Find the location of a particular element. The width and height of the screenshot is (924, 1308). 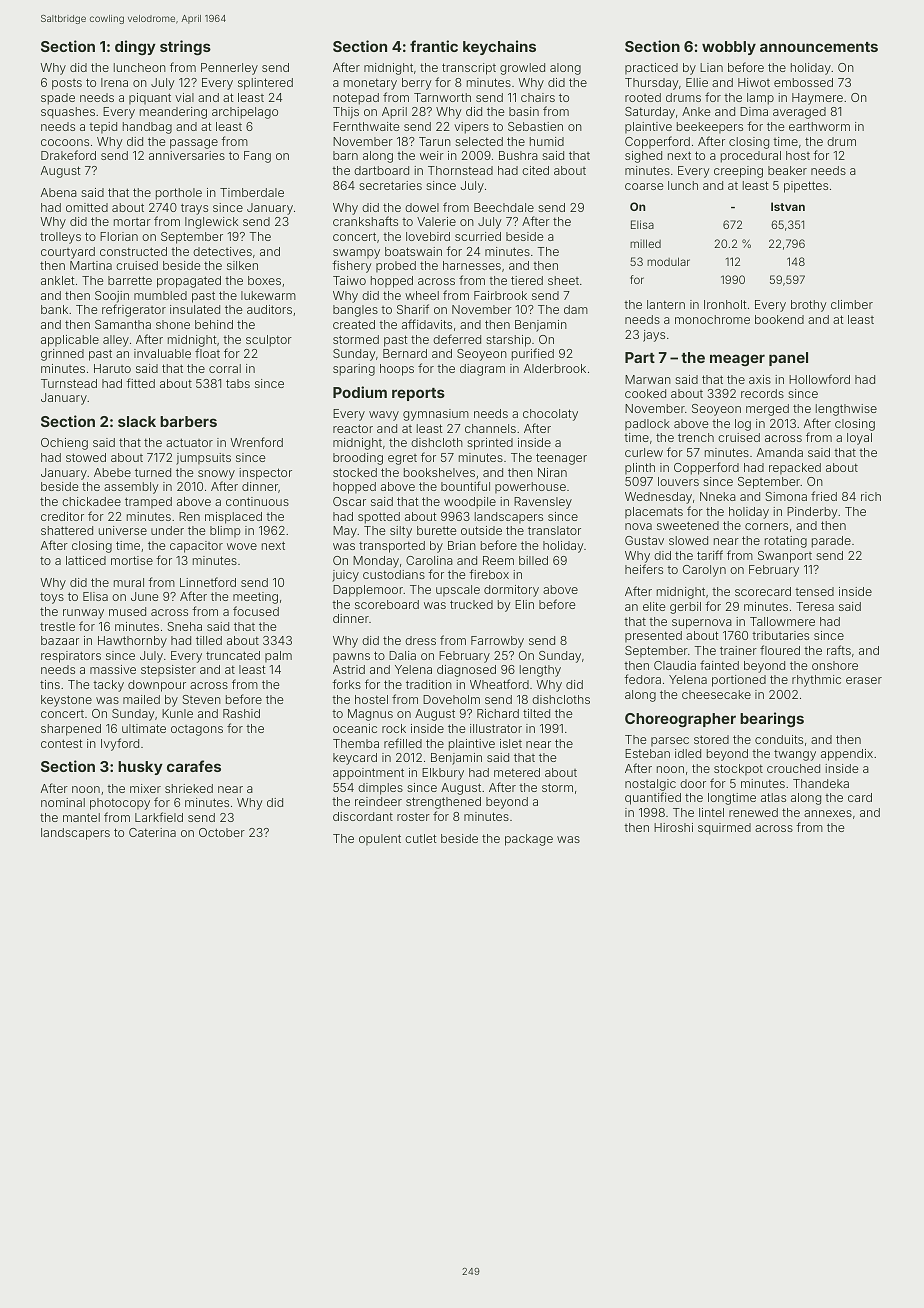

October is located at coordinates (222, 832).
